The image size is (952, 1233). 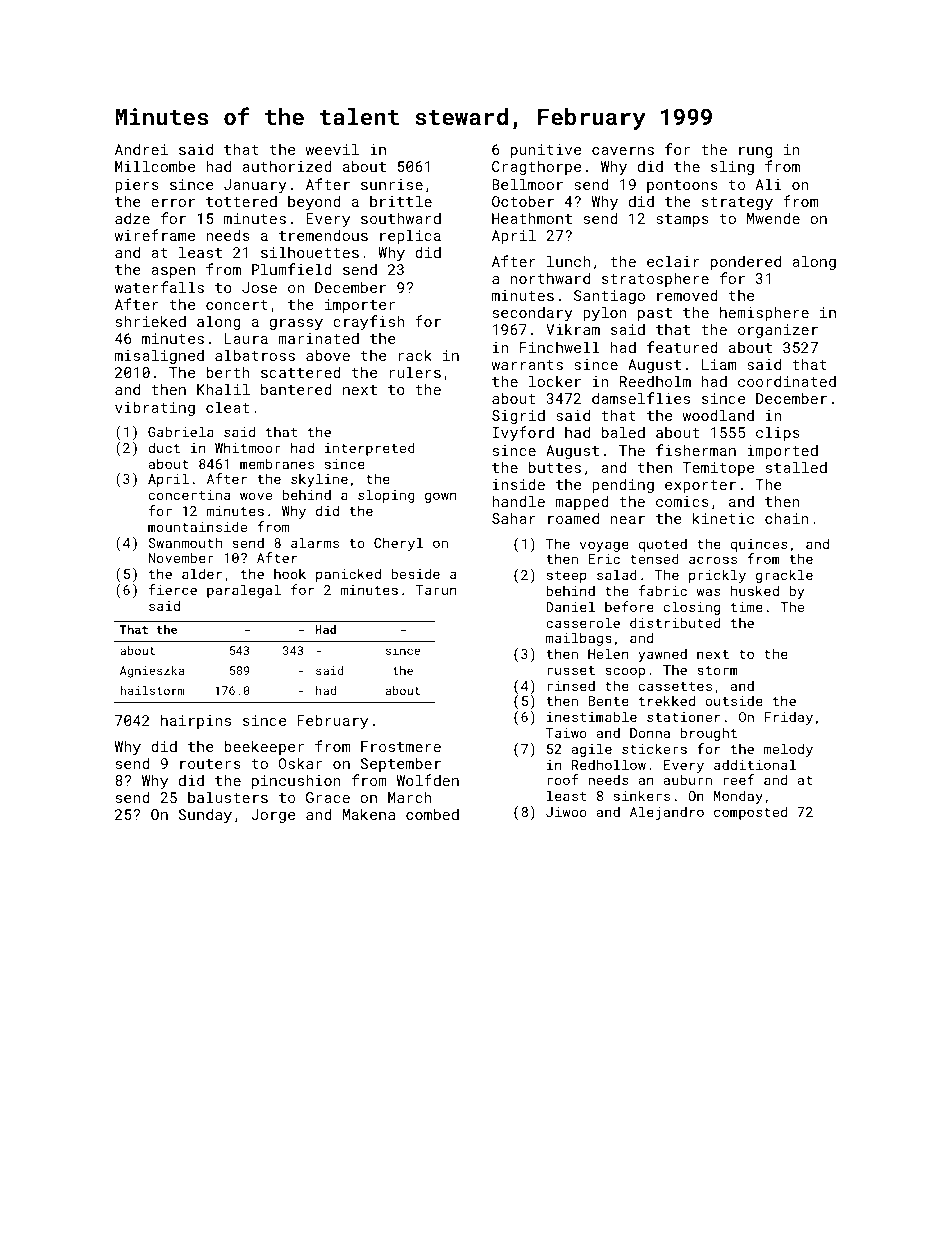 What do you see at coordinates (432, 814) in the document?
I see `combed` at bounding box center [432, 814].
